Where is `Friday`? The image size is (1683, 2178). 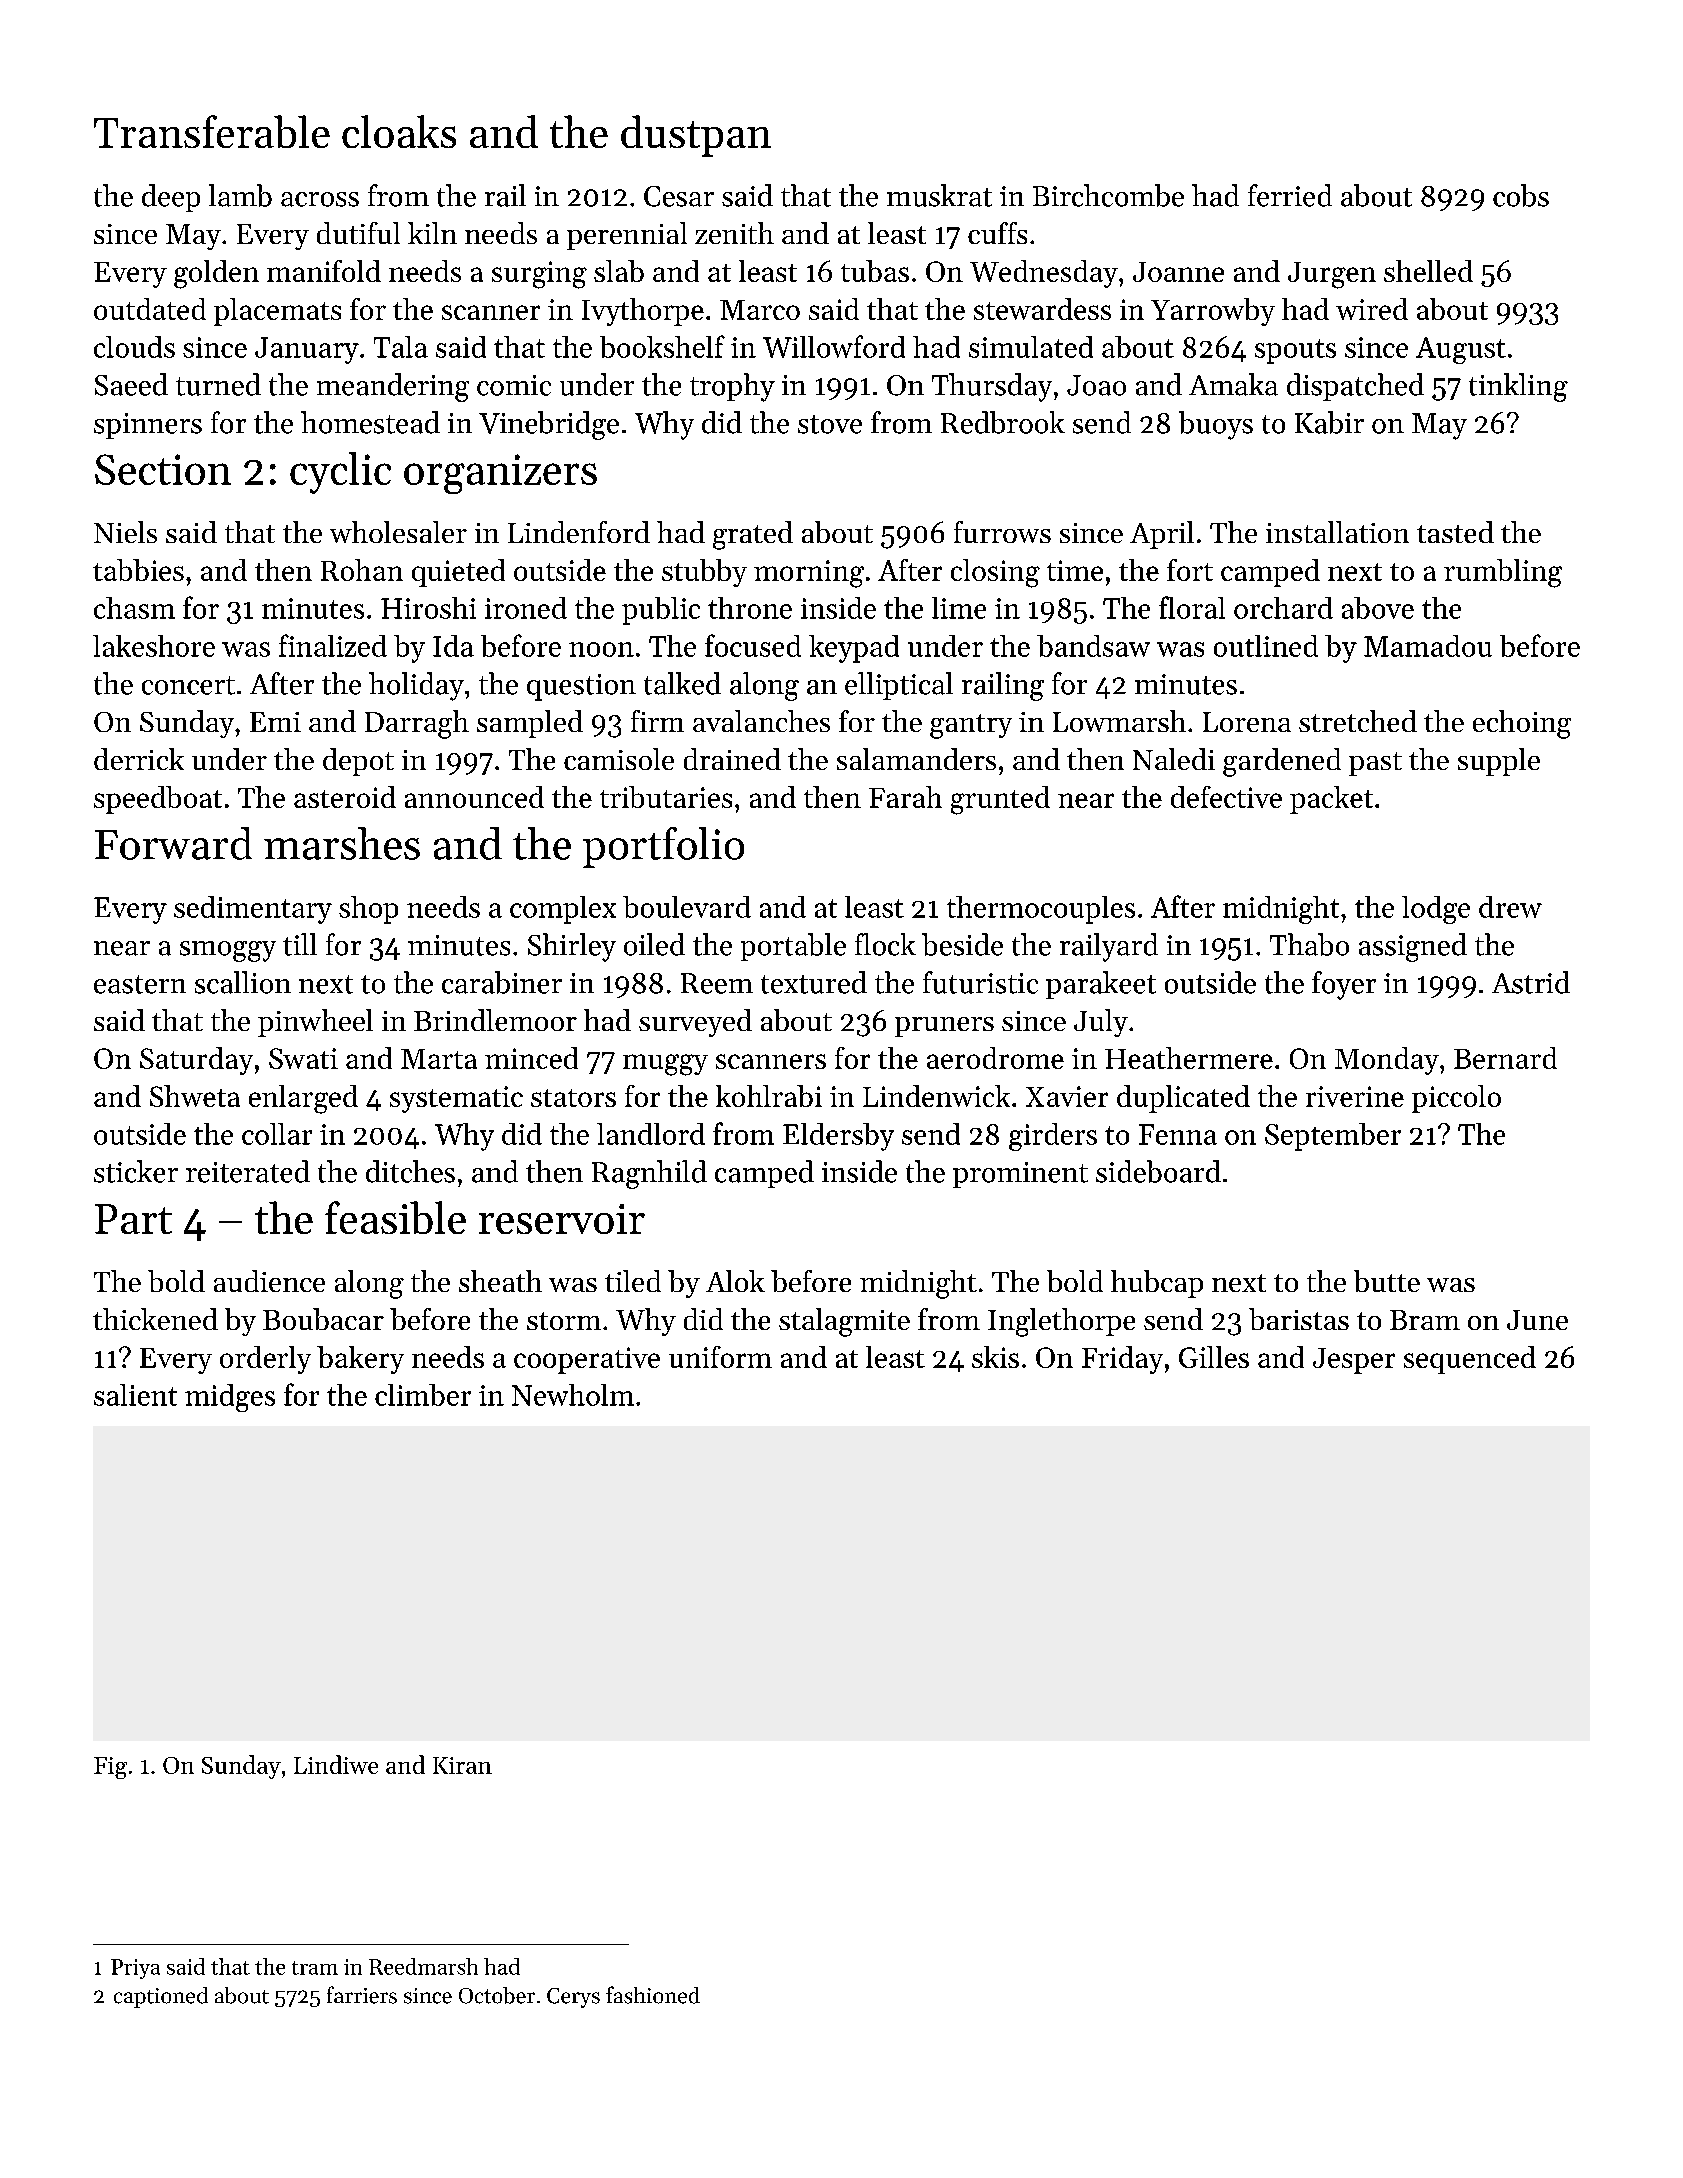
Friday is located at coordinates (1122, 1360).
